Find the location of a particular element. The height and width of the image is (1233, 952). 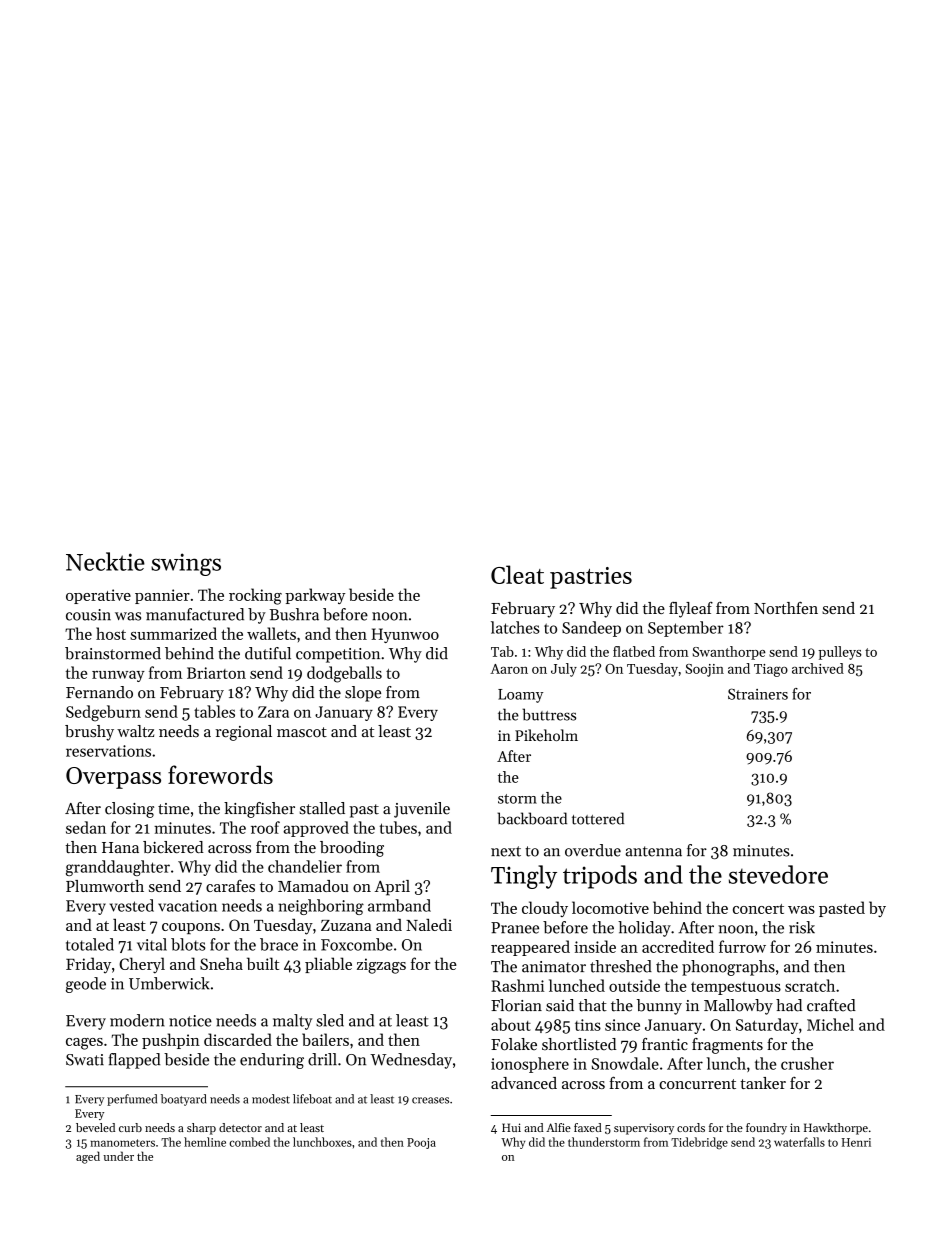

frantic is located at coordinates (665, 1044).
